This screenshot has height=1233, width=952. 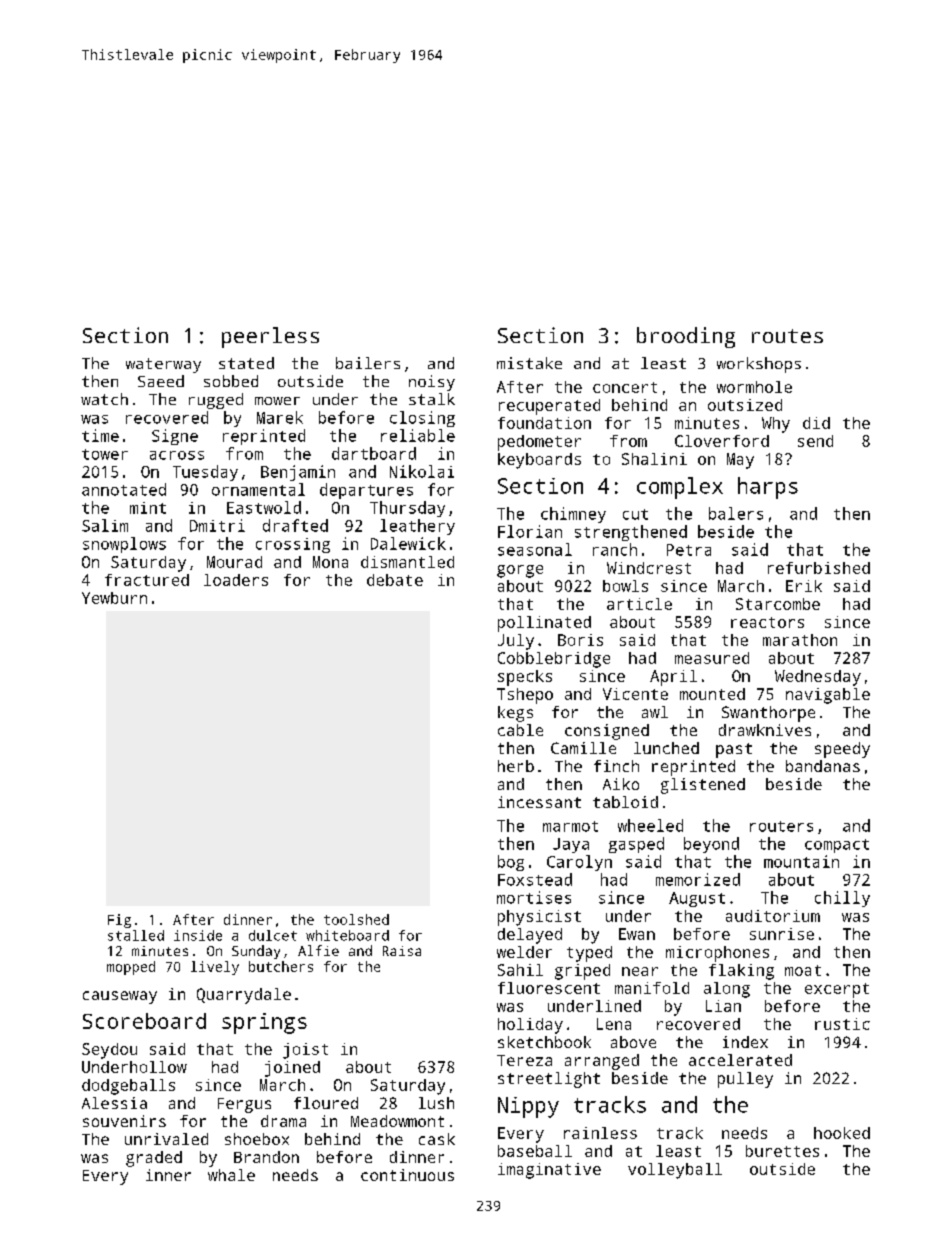 I want to click on toolshed, so click(x=356, y=919).
